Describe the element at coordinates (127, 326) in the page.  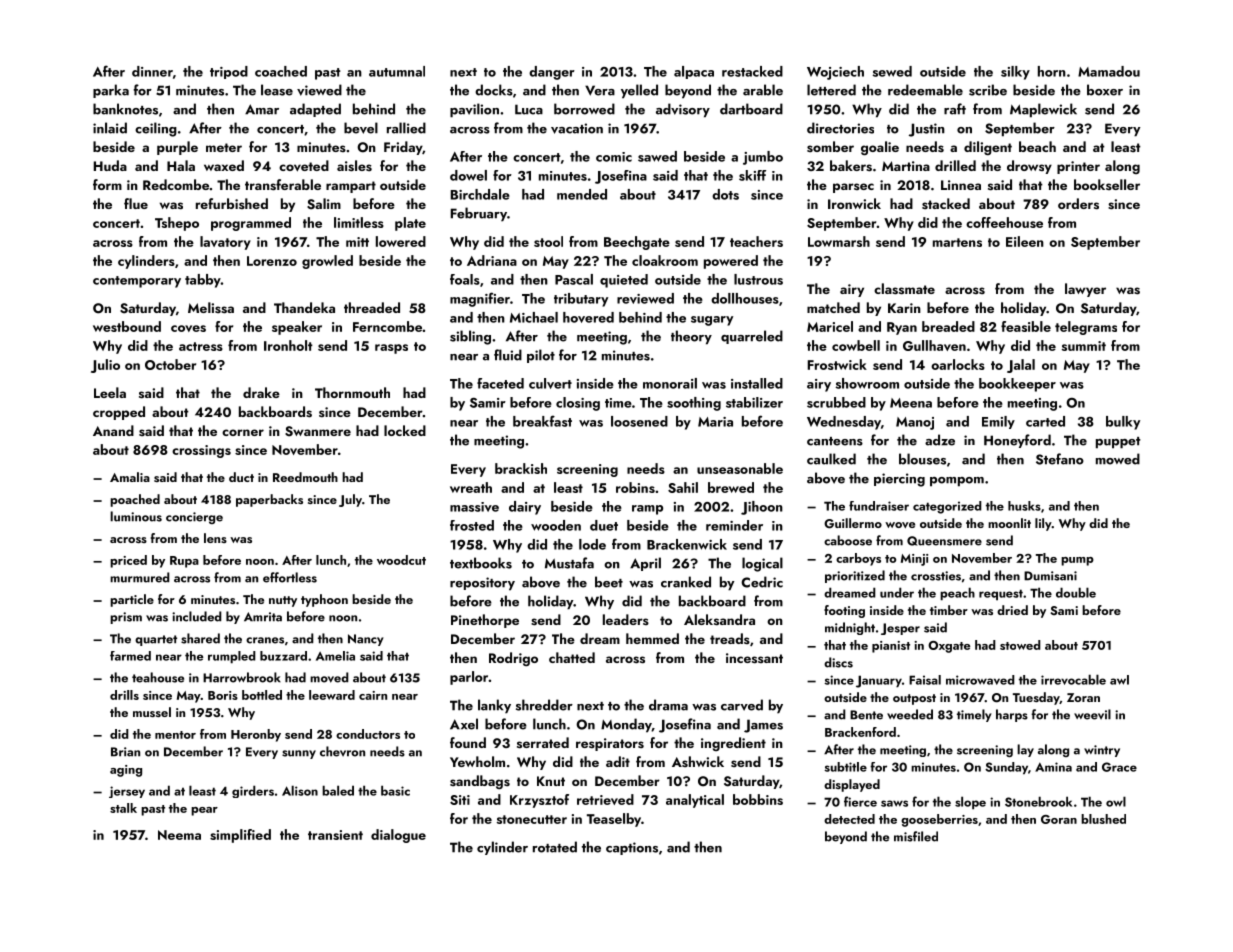
I see `westbound` at that location.
